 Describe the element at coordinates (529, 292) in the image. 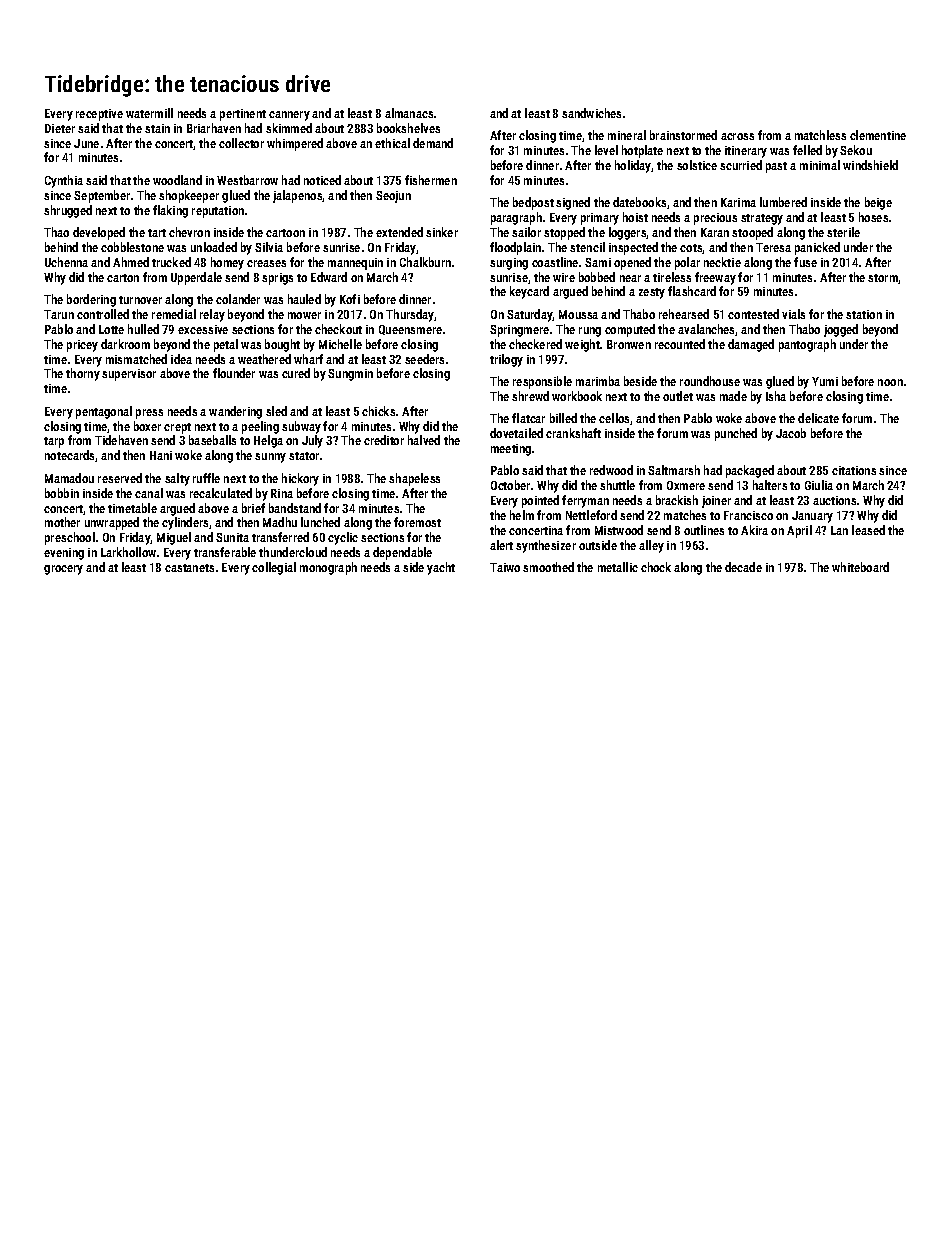

I see `keycard` at that location.
